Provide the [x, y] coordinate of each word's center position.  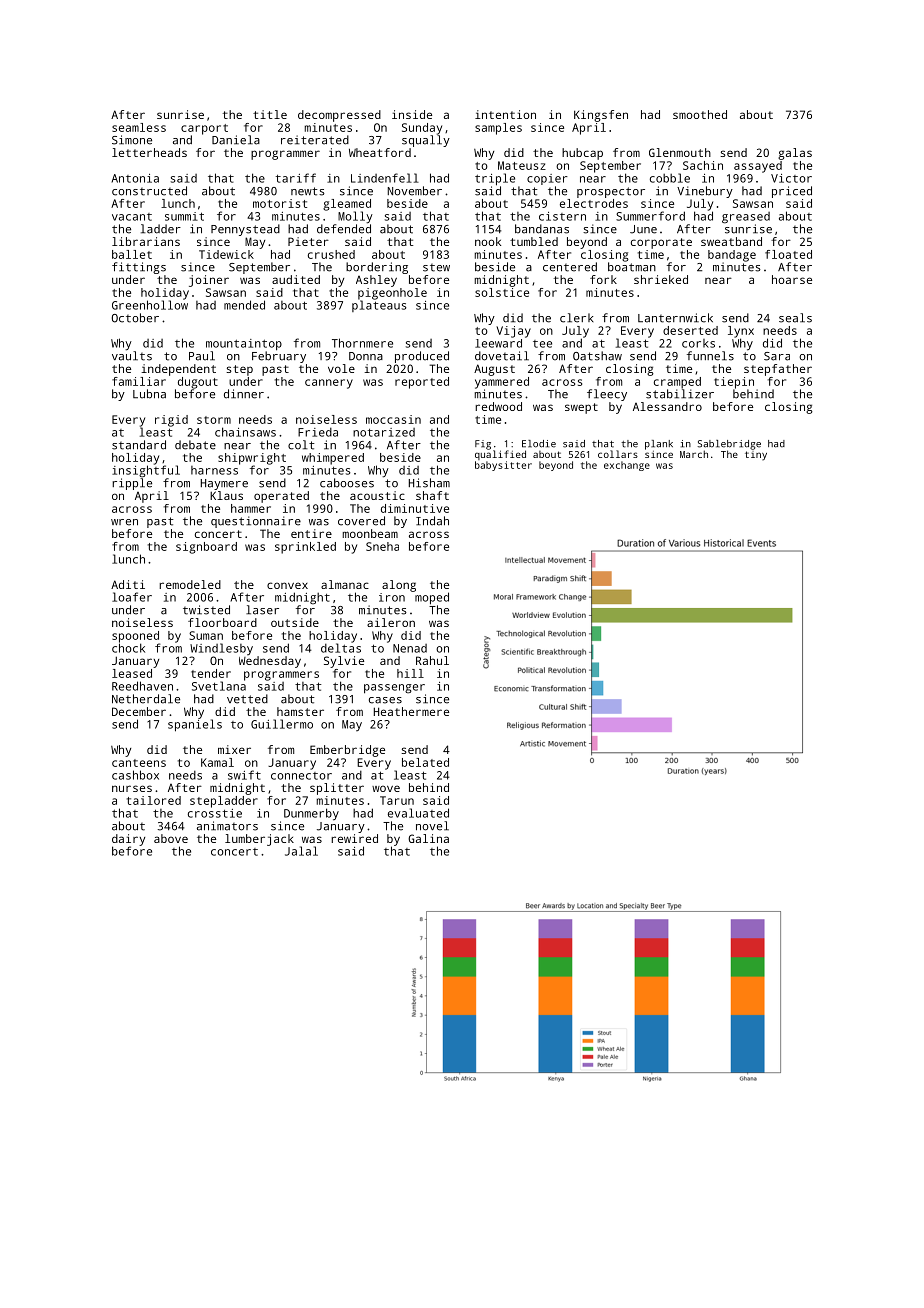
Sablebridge [729, 445]
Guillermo [282, 724]
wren [124, 522]
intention [505, 114]
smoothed [700, 114]
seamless [139, 127]
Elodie [539, 444]
